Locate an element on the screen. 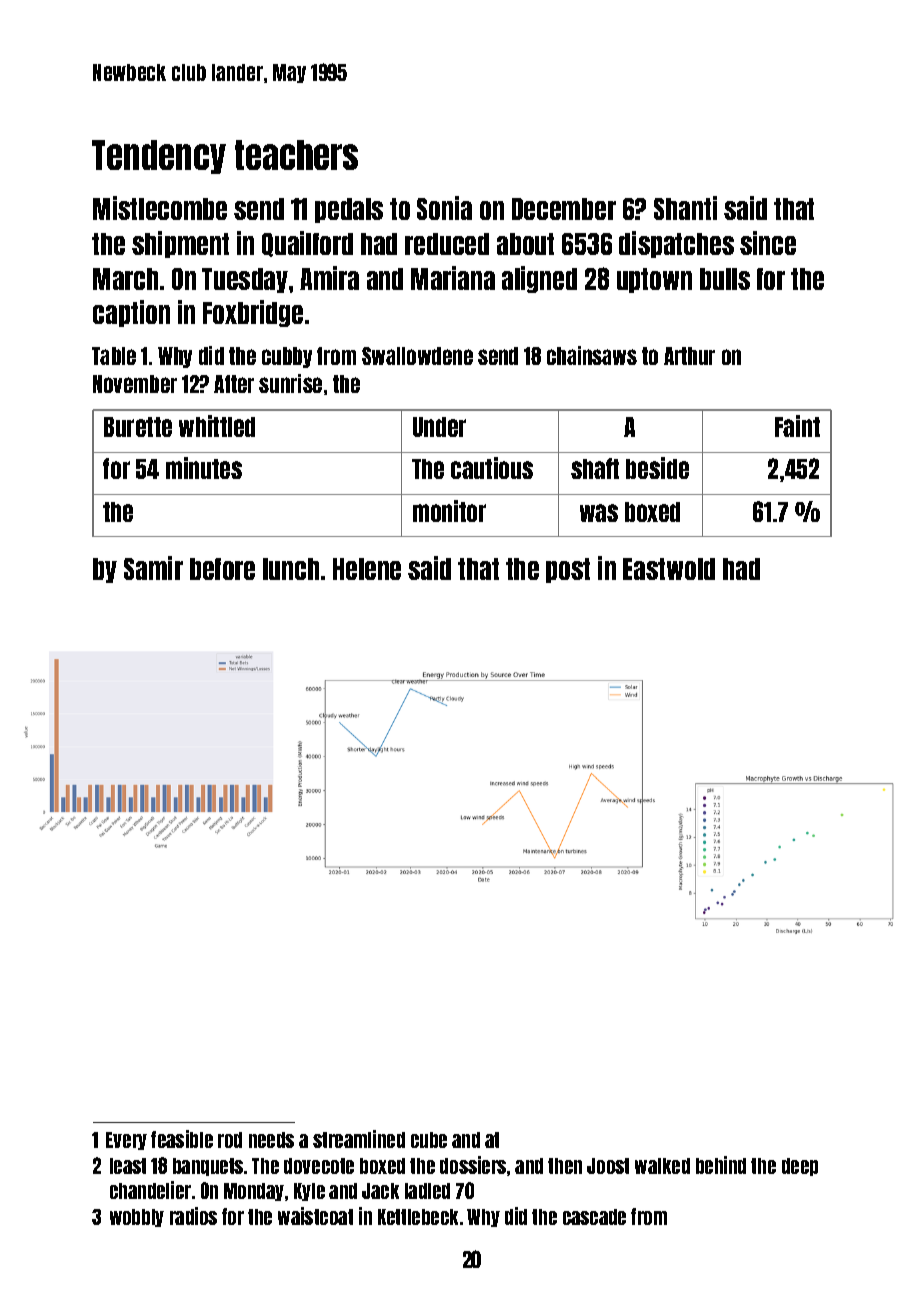 The height and width of the screenshot is (1311, 924). shaft is located at coordinates (595, 468).
